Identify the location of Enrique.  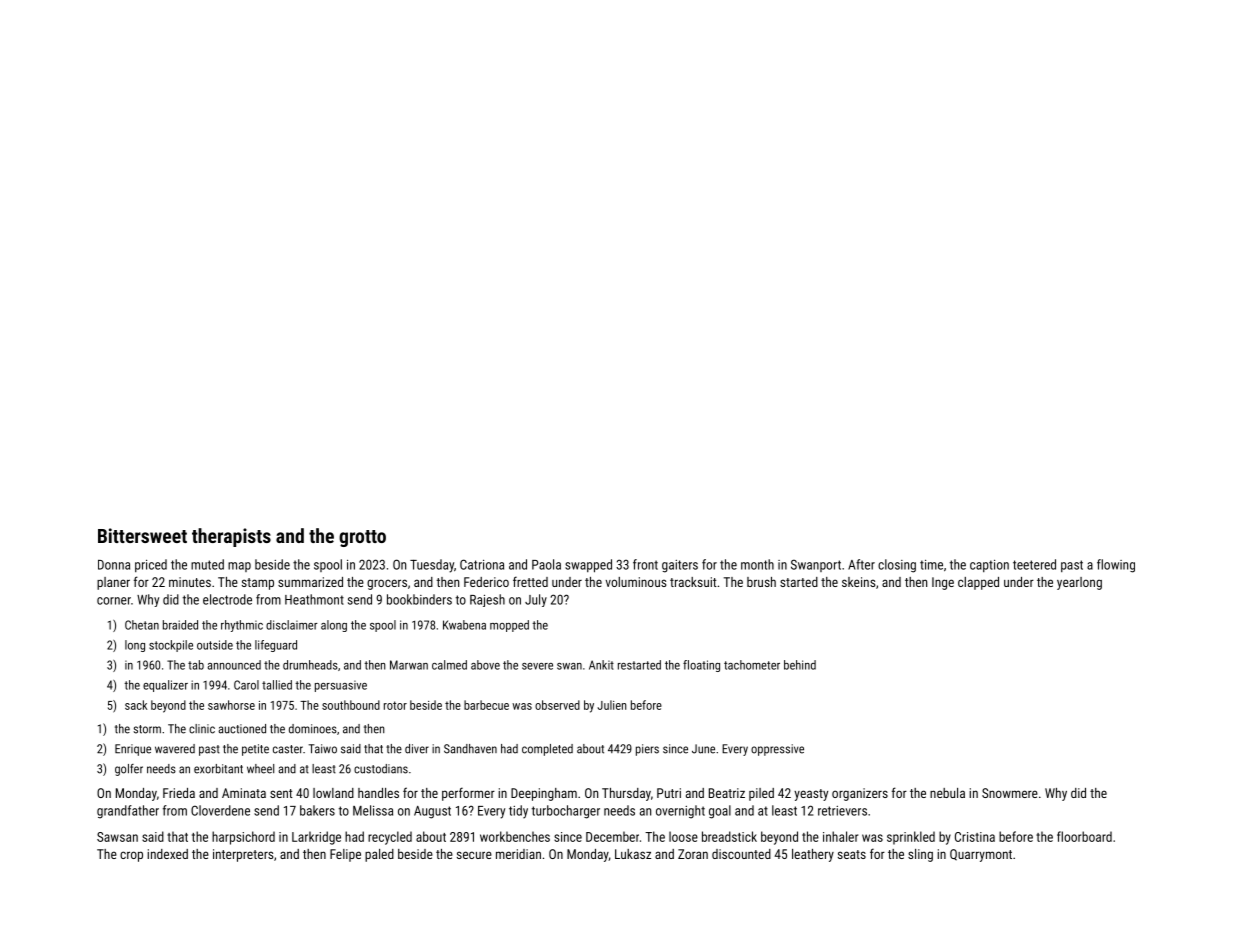
(133, 750).
